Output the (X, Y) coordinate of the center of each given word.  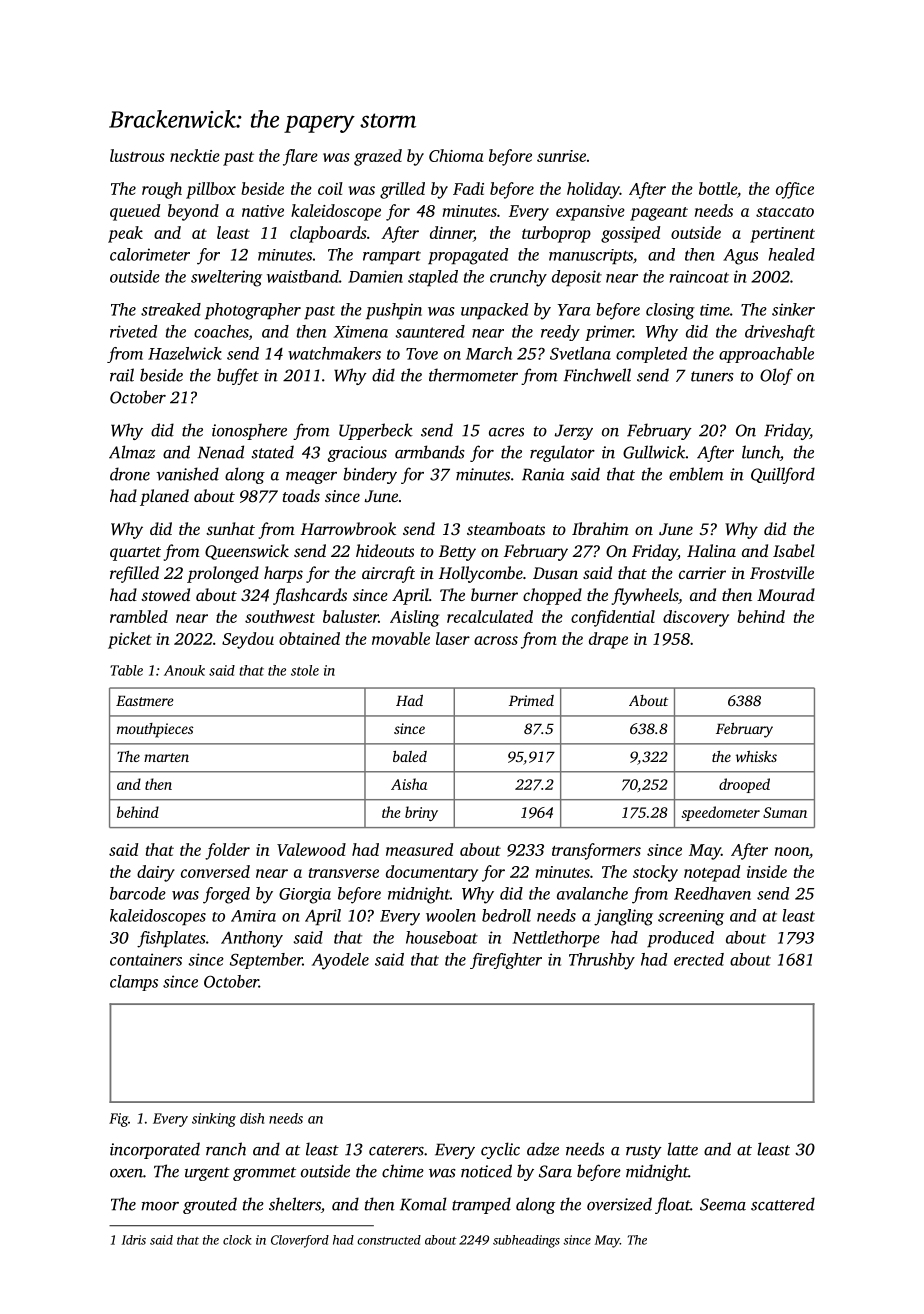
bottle (718, 188)
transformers (596, 851)
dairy (156, 873)
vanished (187, 474)
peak (125, 234)
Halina (711, 550)
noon (792, 851)
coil (330, 188)
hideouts (385, 550)
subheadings (526, 1241)
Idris (134, 1240)
